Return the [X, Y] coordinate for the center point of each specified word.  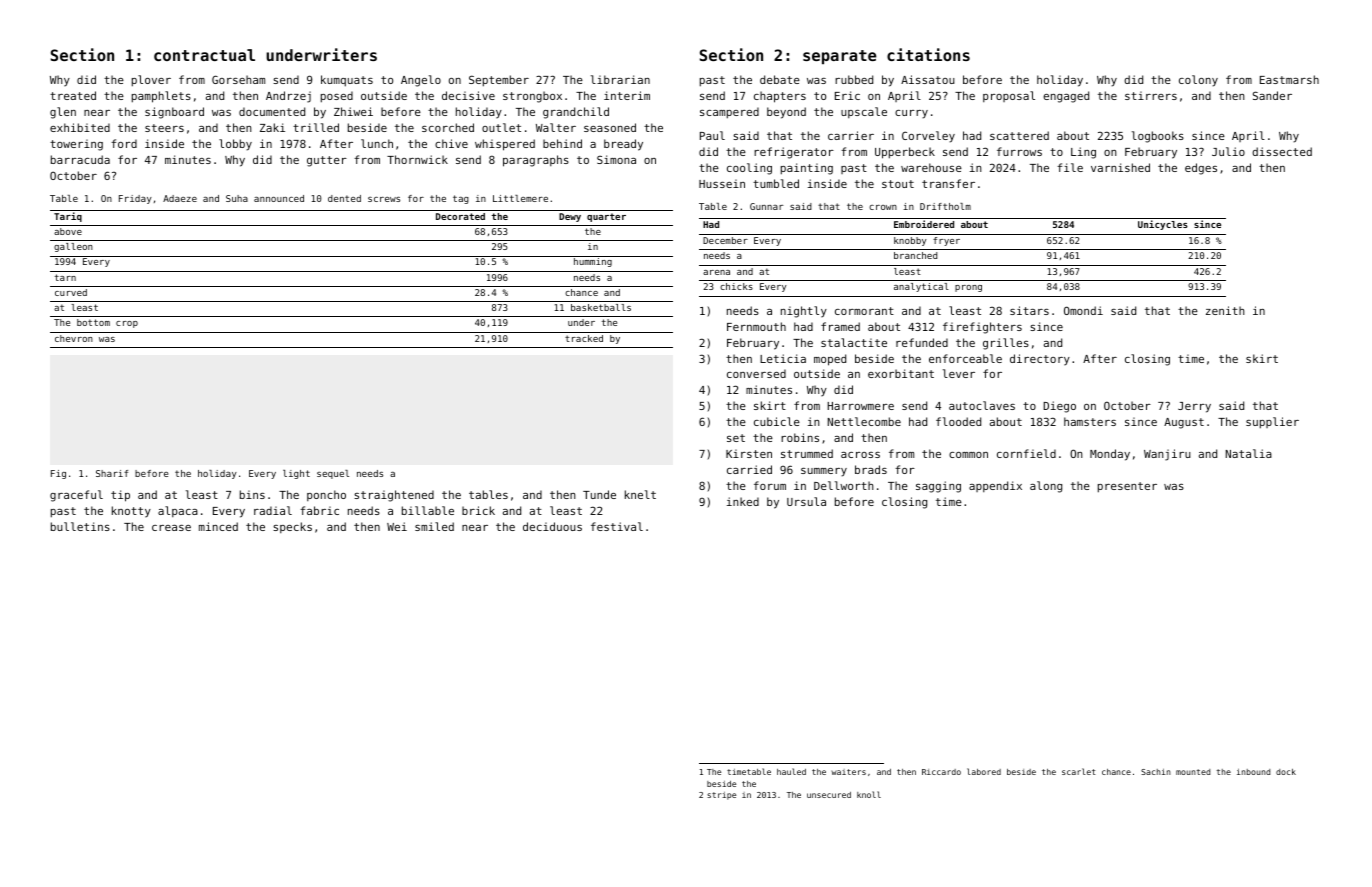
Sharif [112, 473]
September [499, 81]
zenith [1225, 310]
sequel [333, 474]
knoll [869, 794]
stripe [721, 796]
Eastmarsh [1289, 79]
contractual [204, 55]
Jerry [1194, 407]
